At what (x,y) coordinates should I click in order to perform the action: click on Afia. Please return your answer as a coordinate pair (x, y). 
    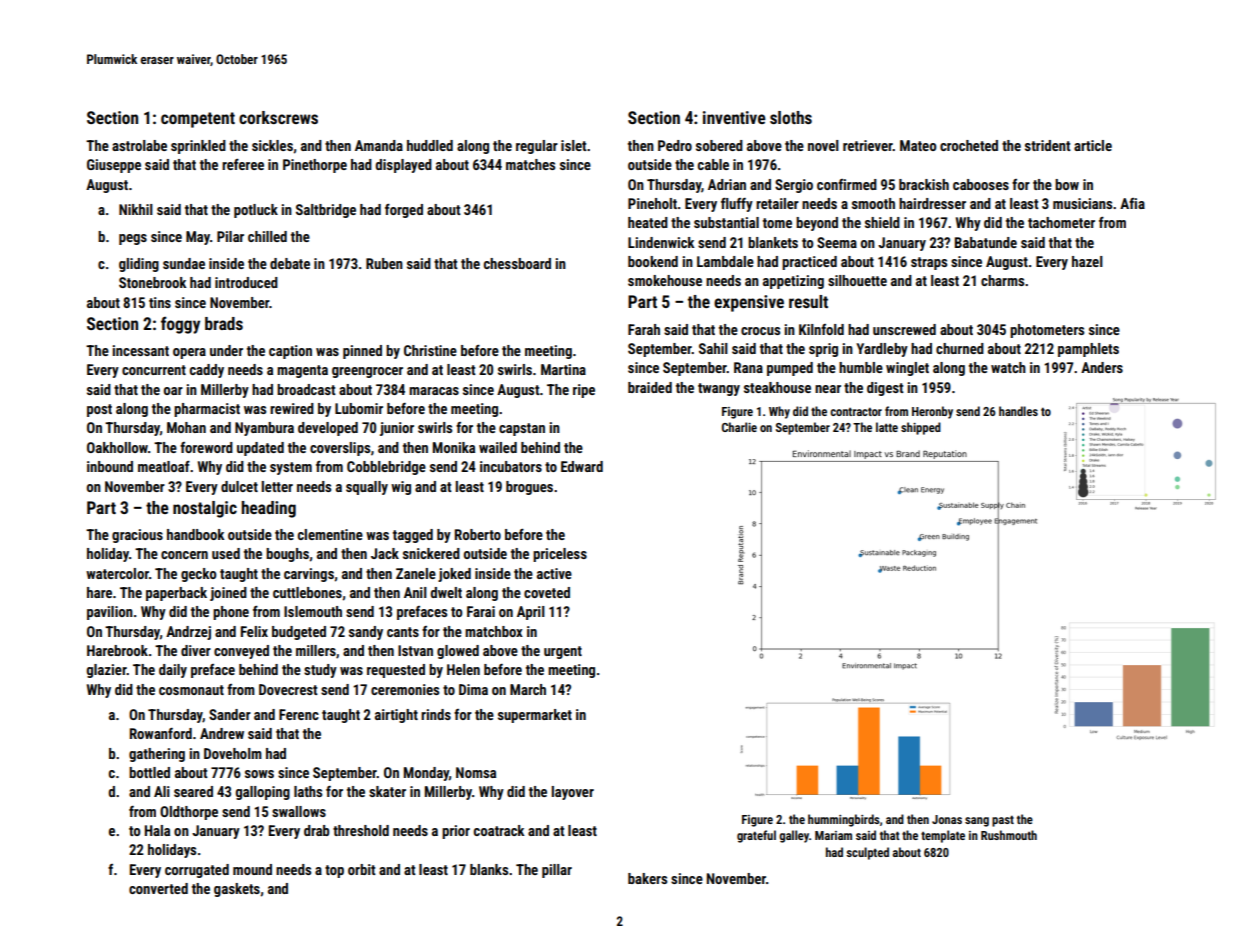
    Looking at the image, I should click on (1132, 203).
